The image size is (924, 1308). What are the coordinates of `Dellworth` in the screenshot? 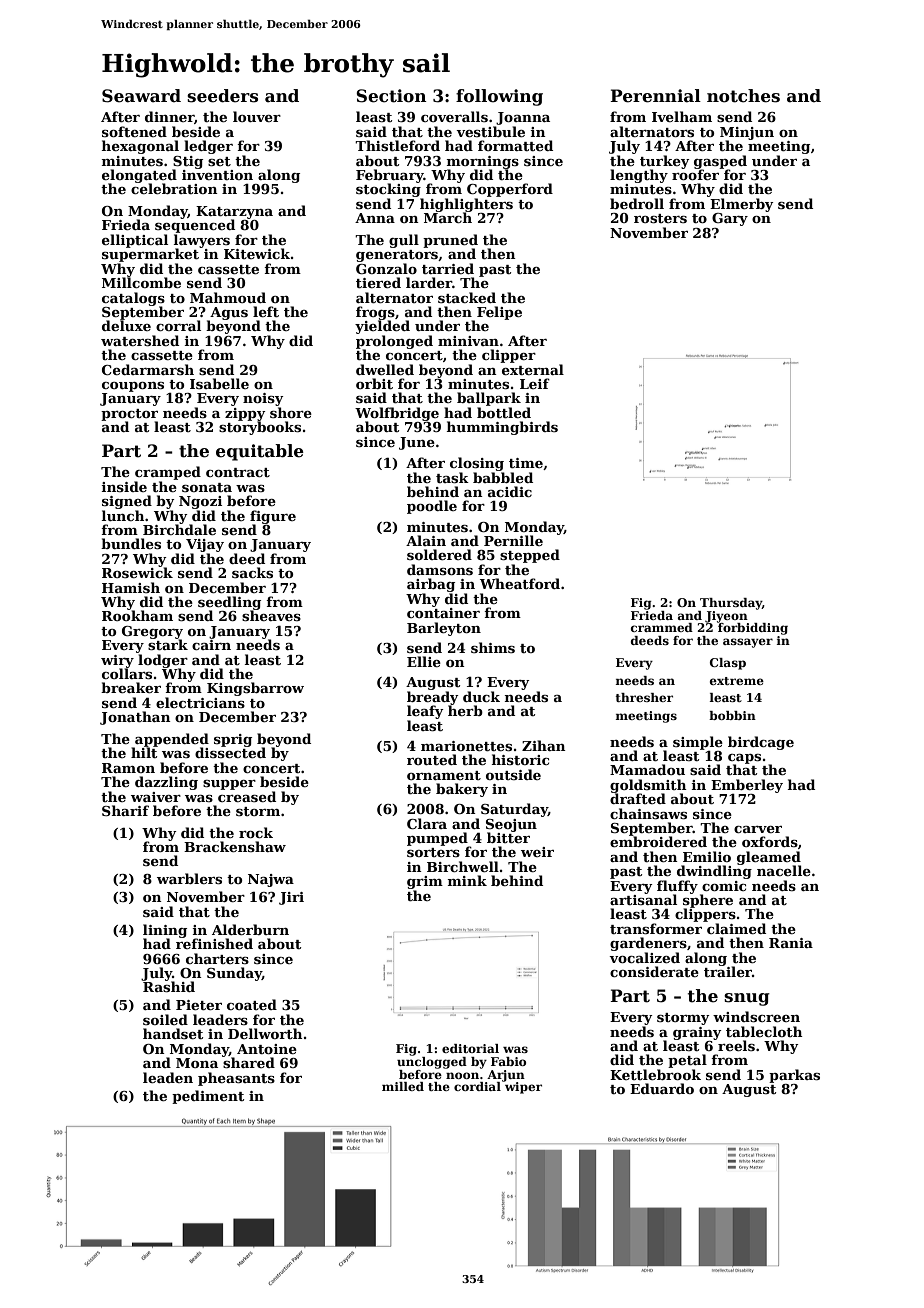 It's located at (265, 1033).
